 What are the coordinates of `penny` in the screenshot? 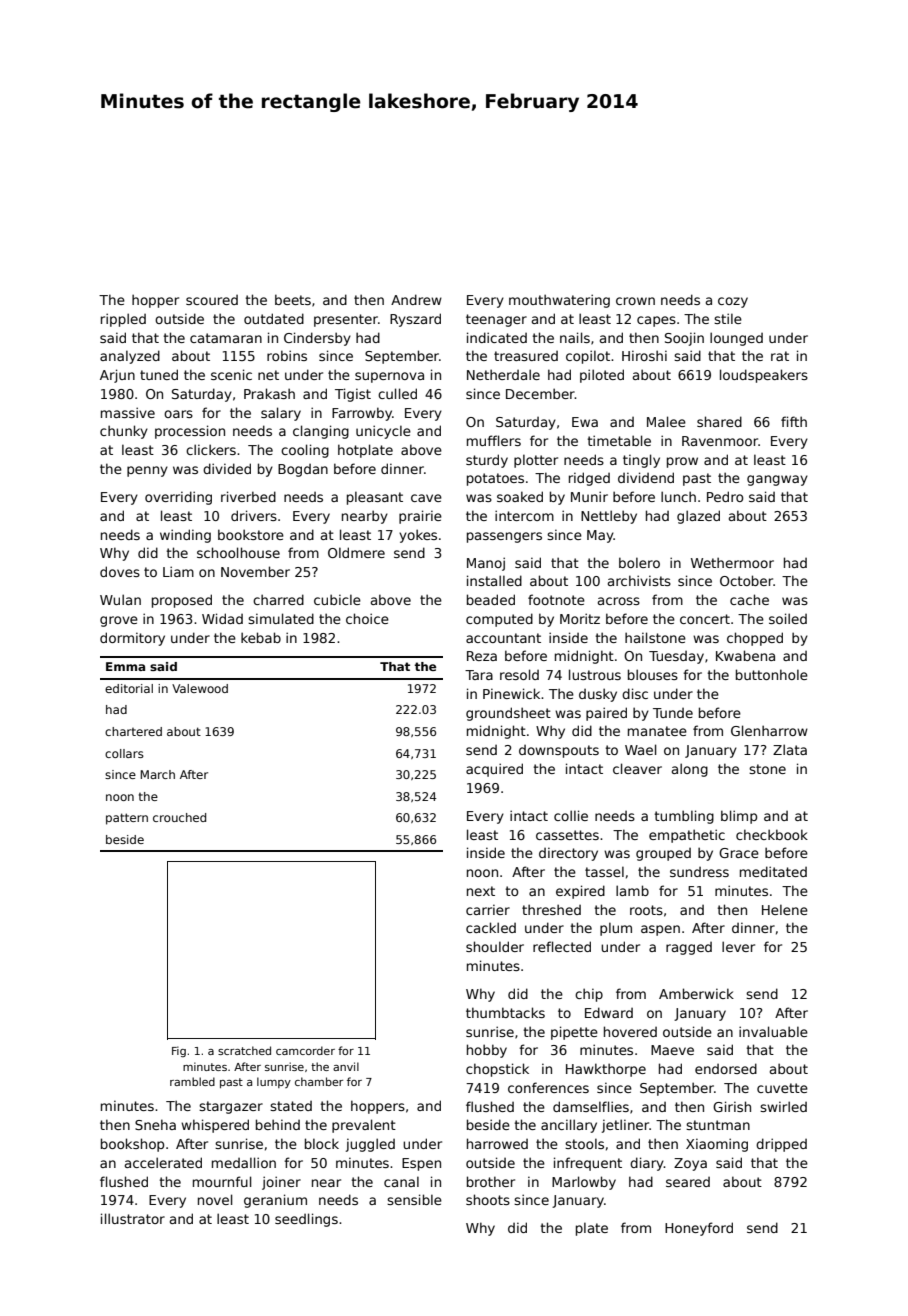 It's located at (147, 471).
